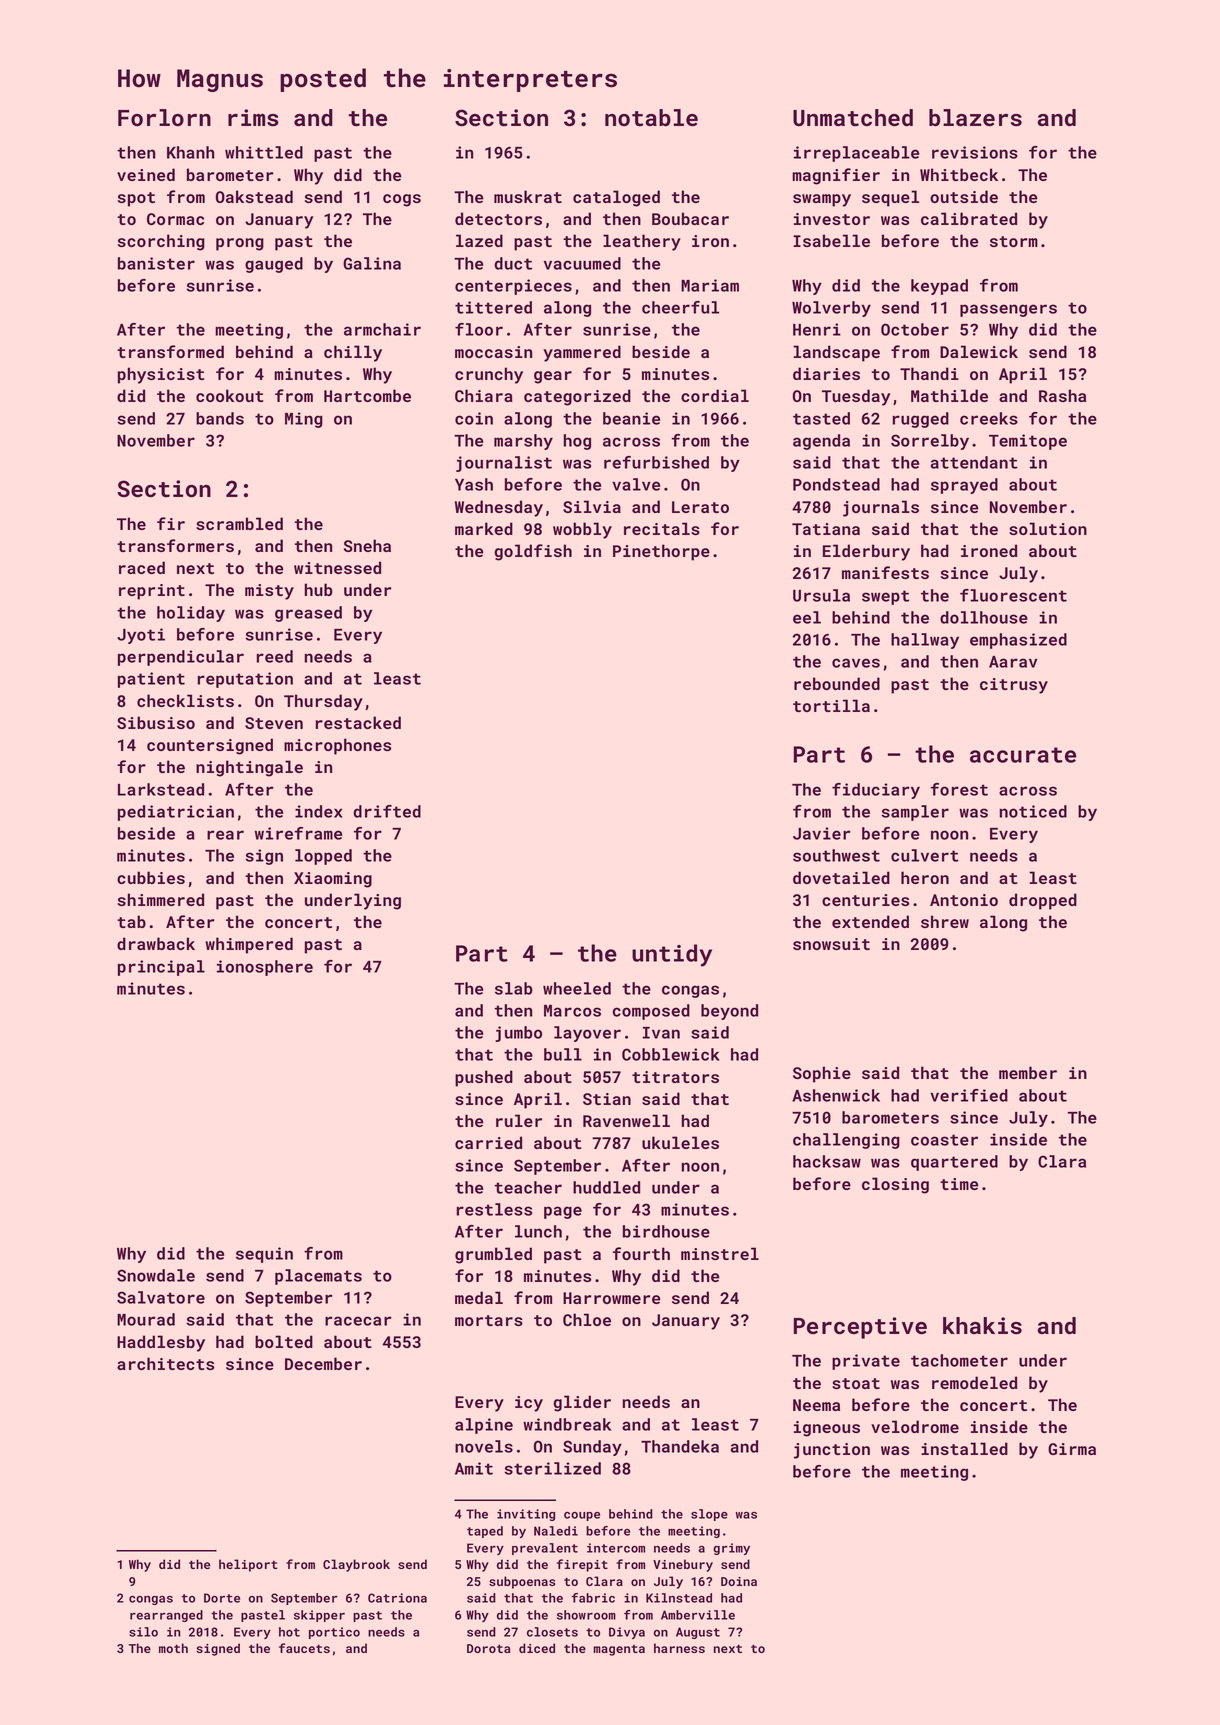 The image size is (1220, 1725). What do you see at coordinates (323, 1363) in the screenshot?
I see `December` at bounding box center [323, 1363].
